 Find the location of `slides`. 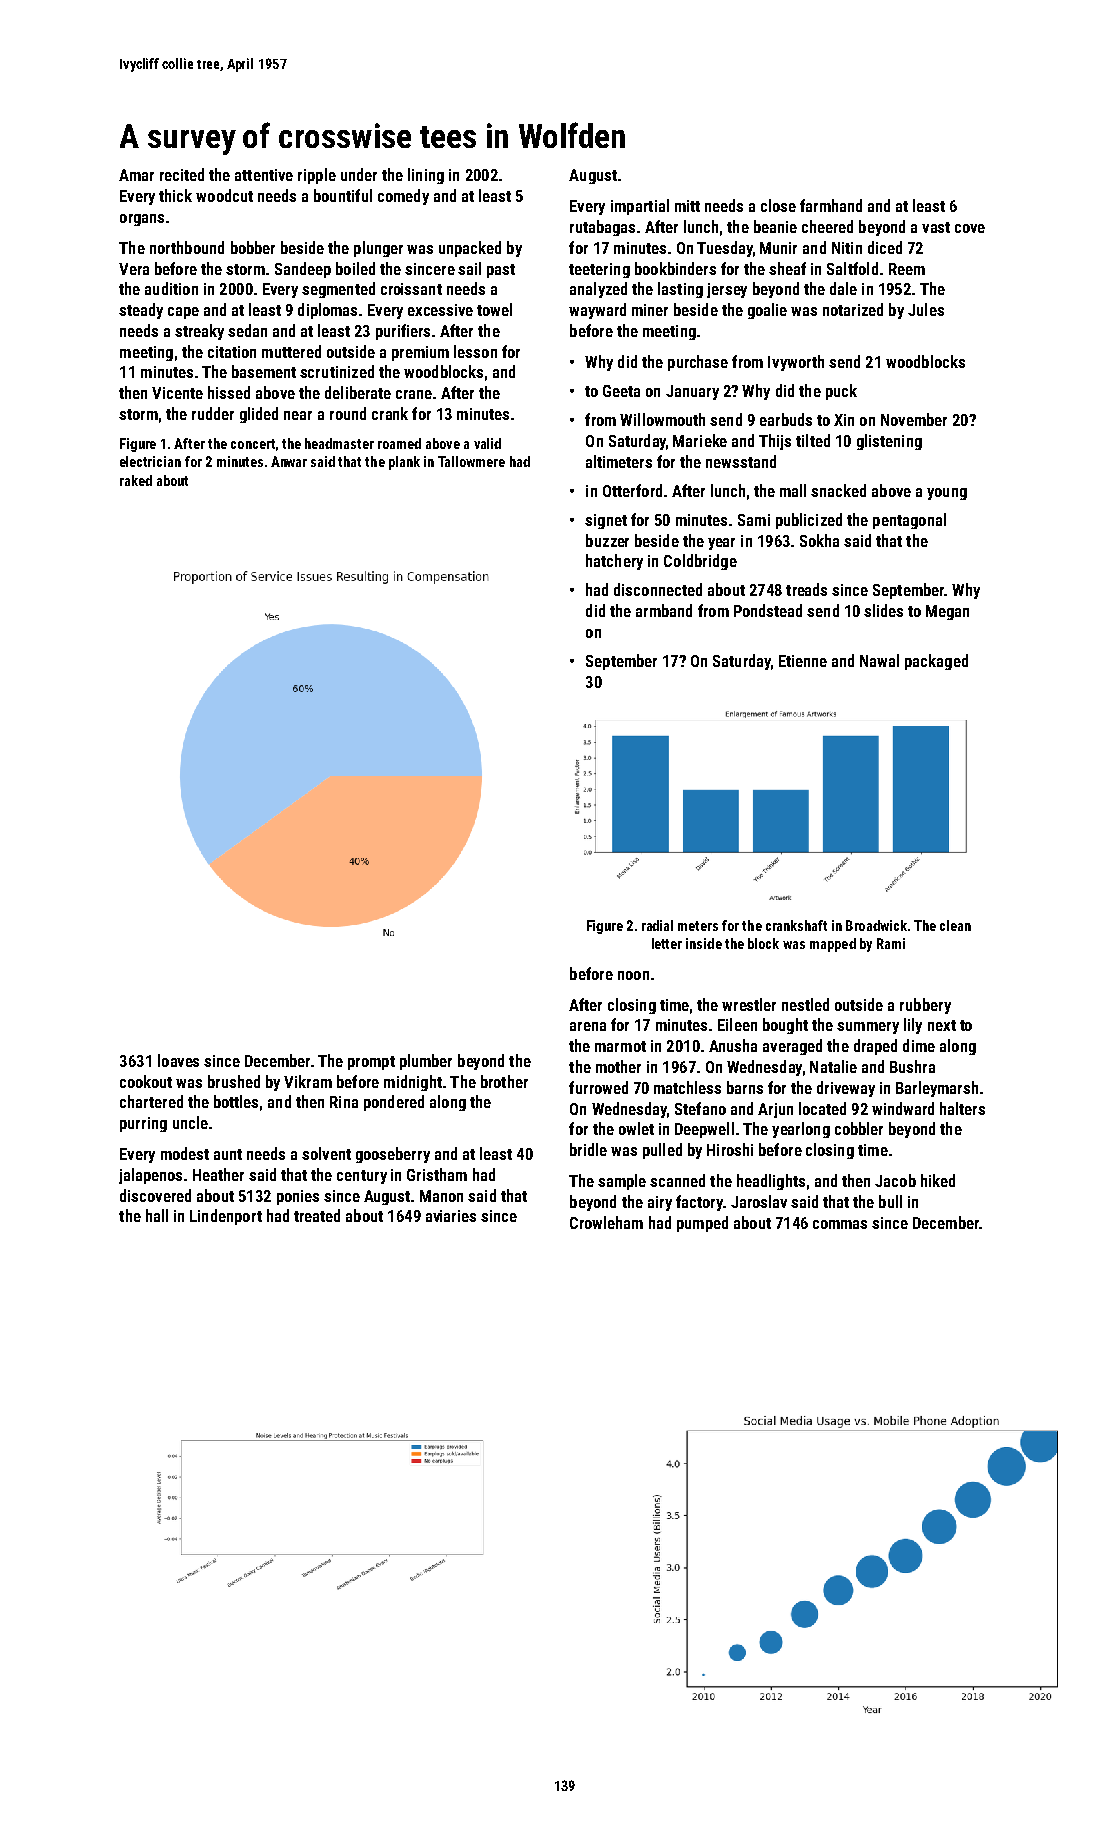

slides is located at coordinates (883, 610).
